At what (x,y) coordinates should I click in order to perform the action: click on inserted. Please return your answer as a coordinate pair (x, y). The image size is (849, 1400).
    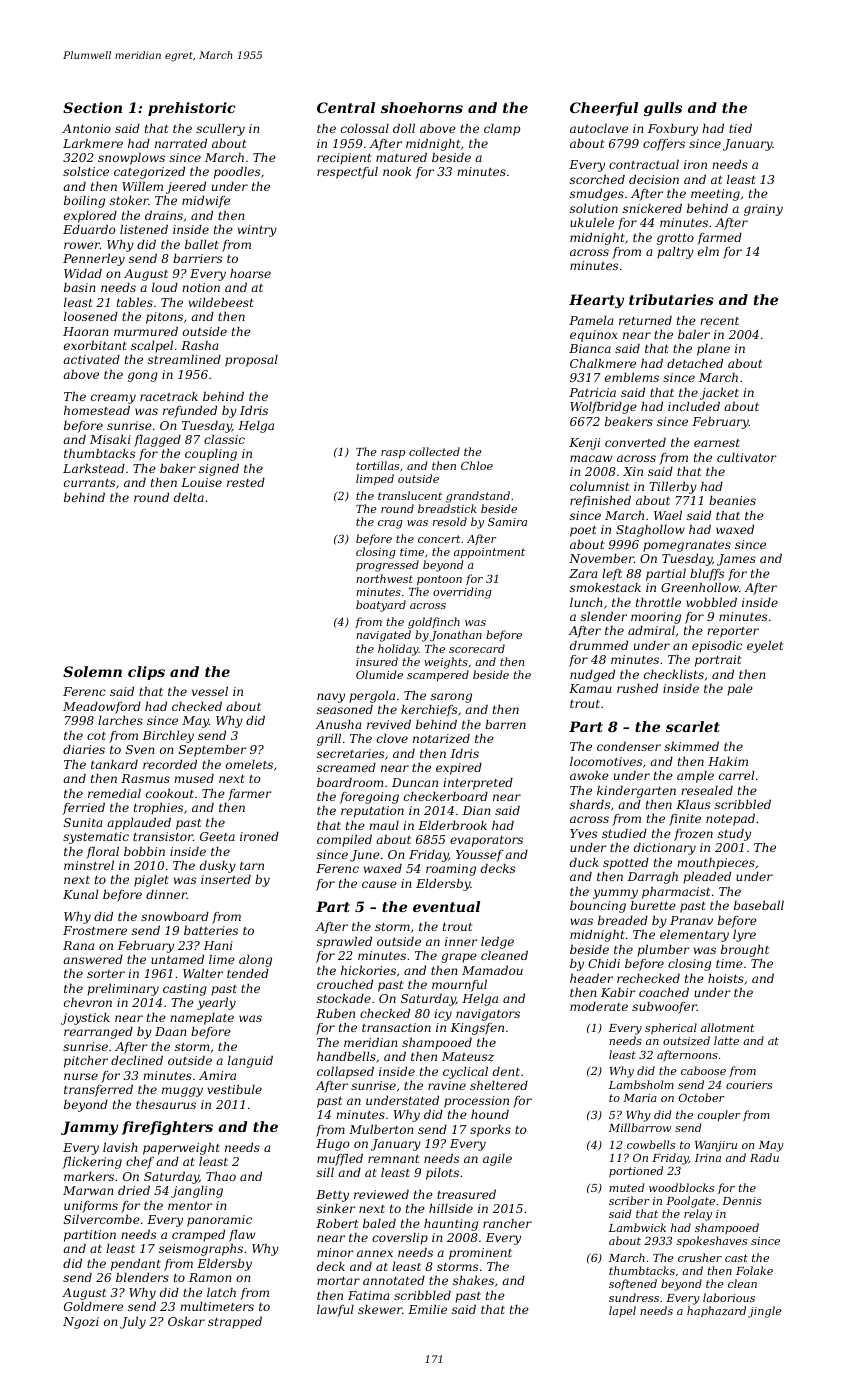
    Looking at the image, I should click on (226, 879).
